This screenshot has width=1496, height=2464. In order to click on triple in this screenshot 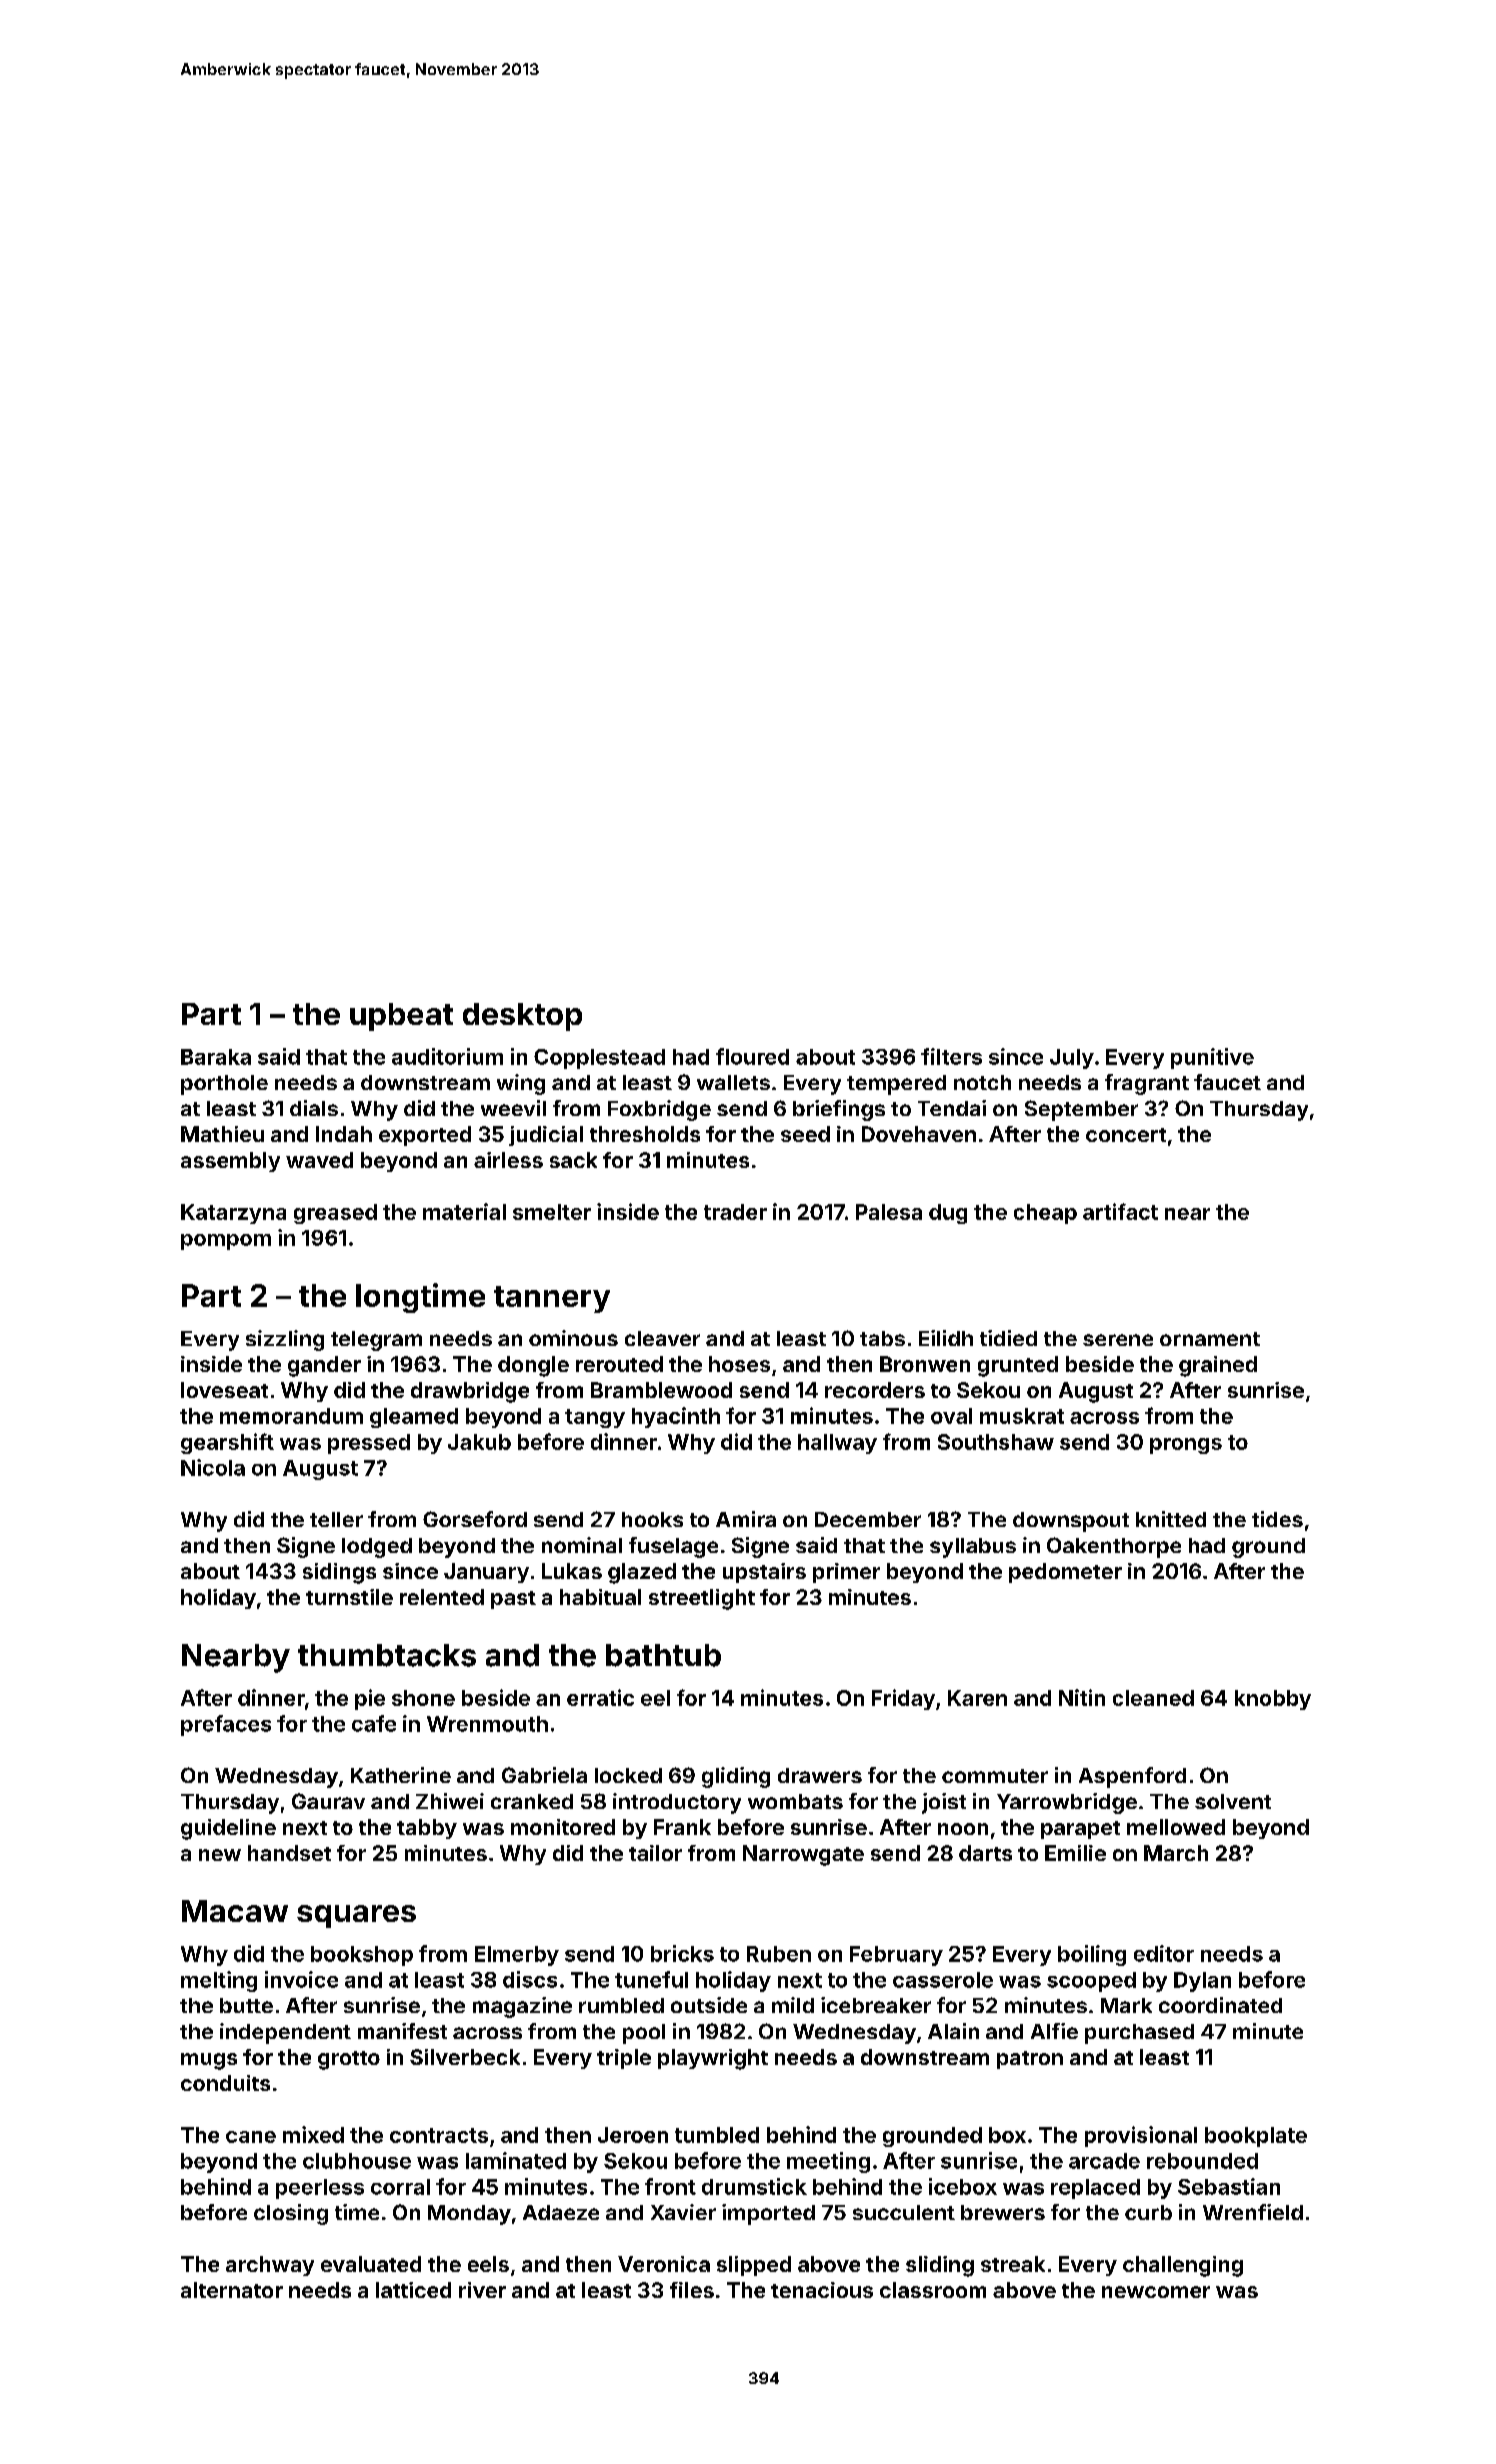, I will do `click(624, 2059)`.
